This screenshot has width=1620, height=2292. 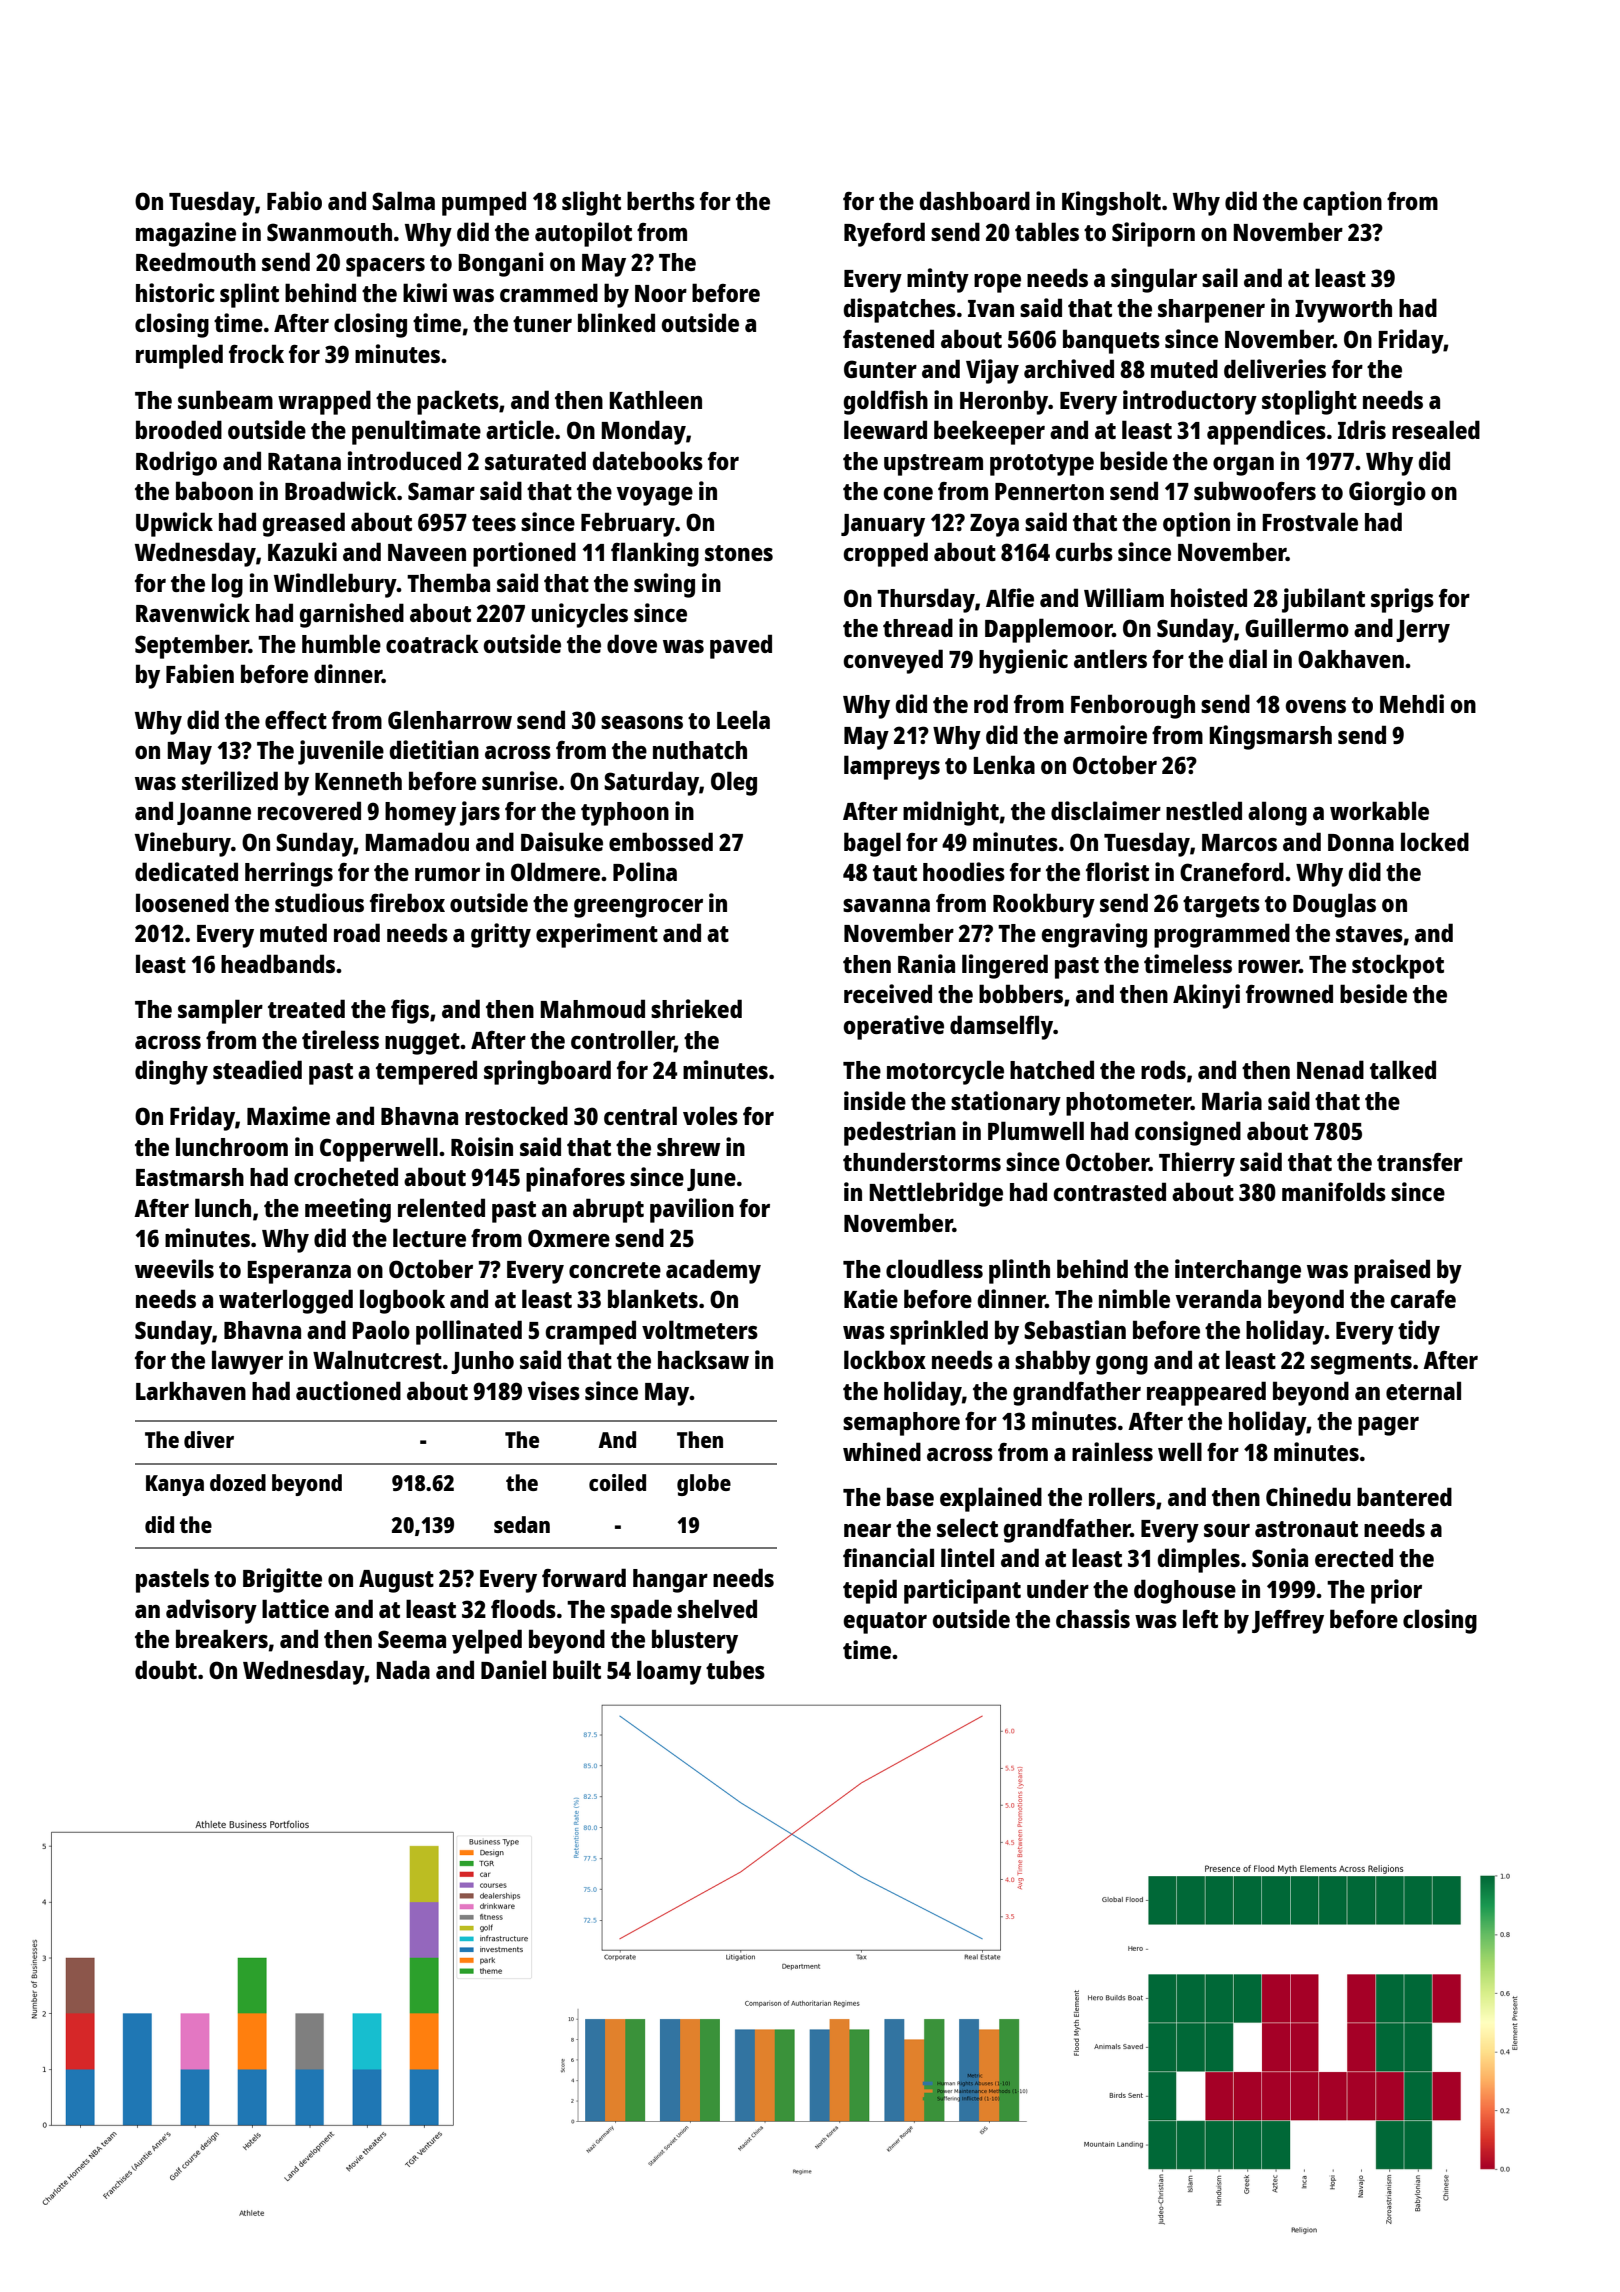 What do you see at coordinates (1288, 1622) in the screenshot?
I see `Jeffrey` at bounding box center [1288, 1622].
